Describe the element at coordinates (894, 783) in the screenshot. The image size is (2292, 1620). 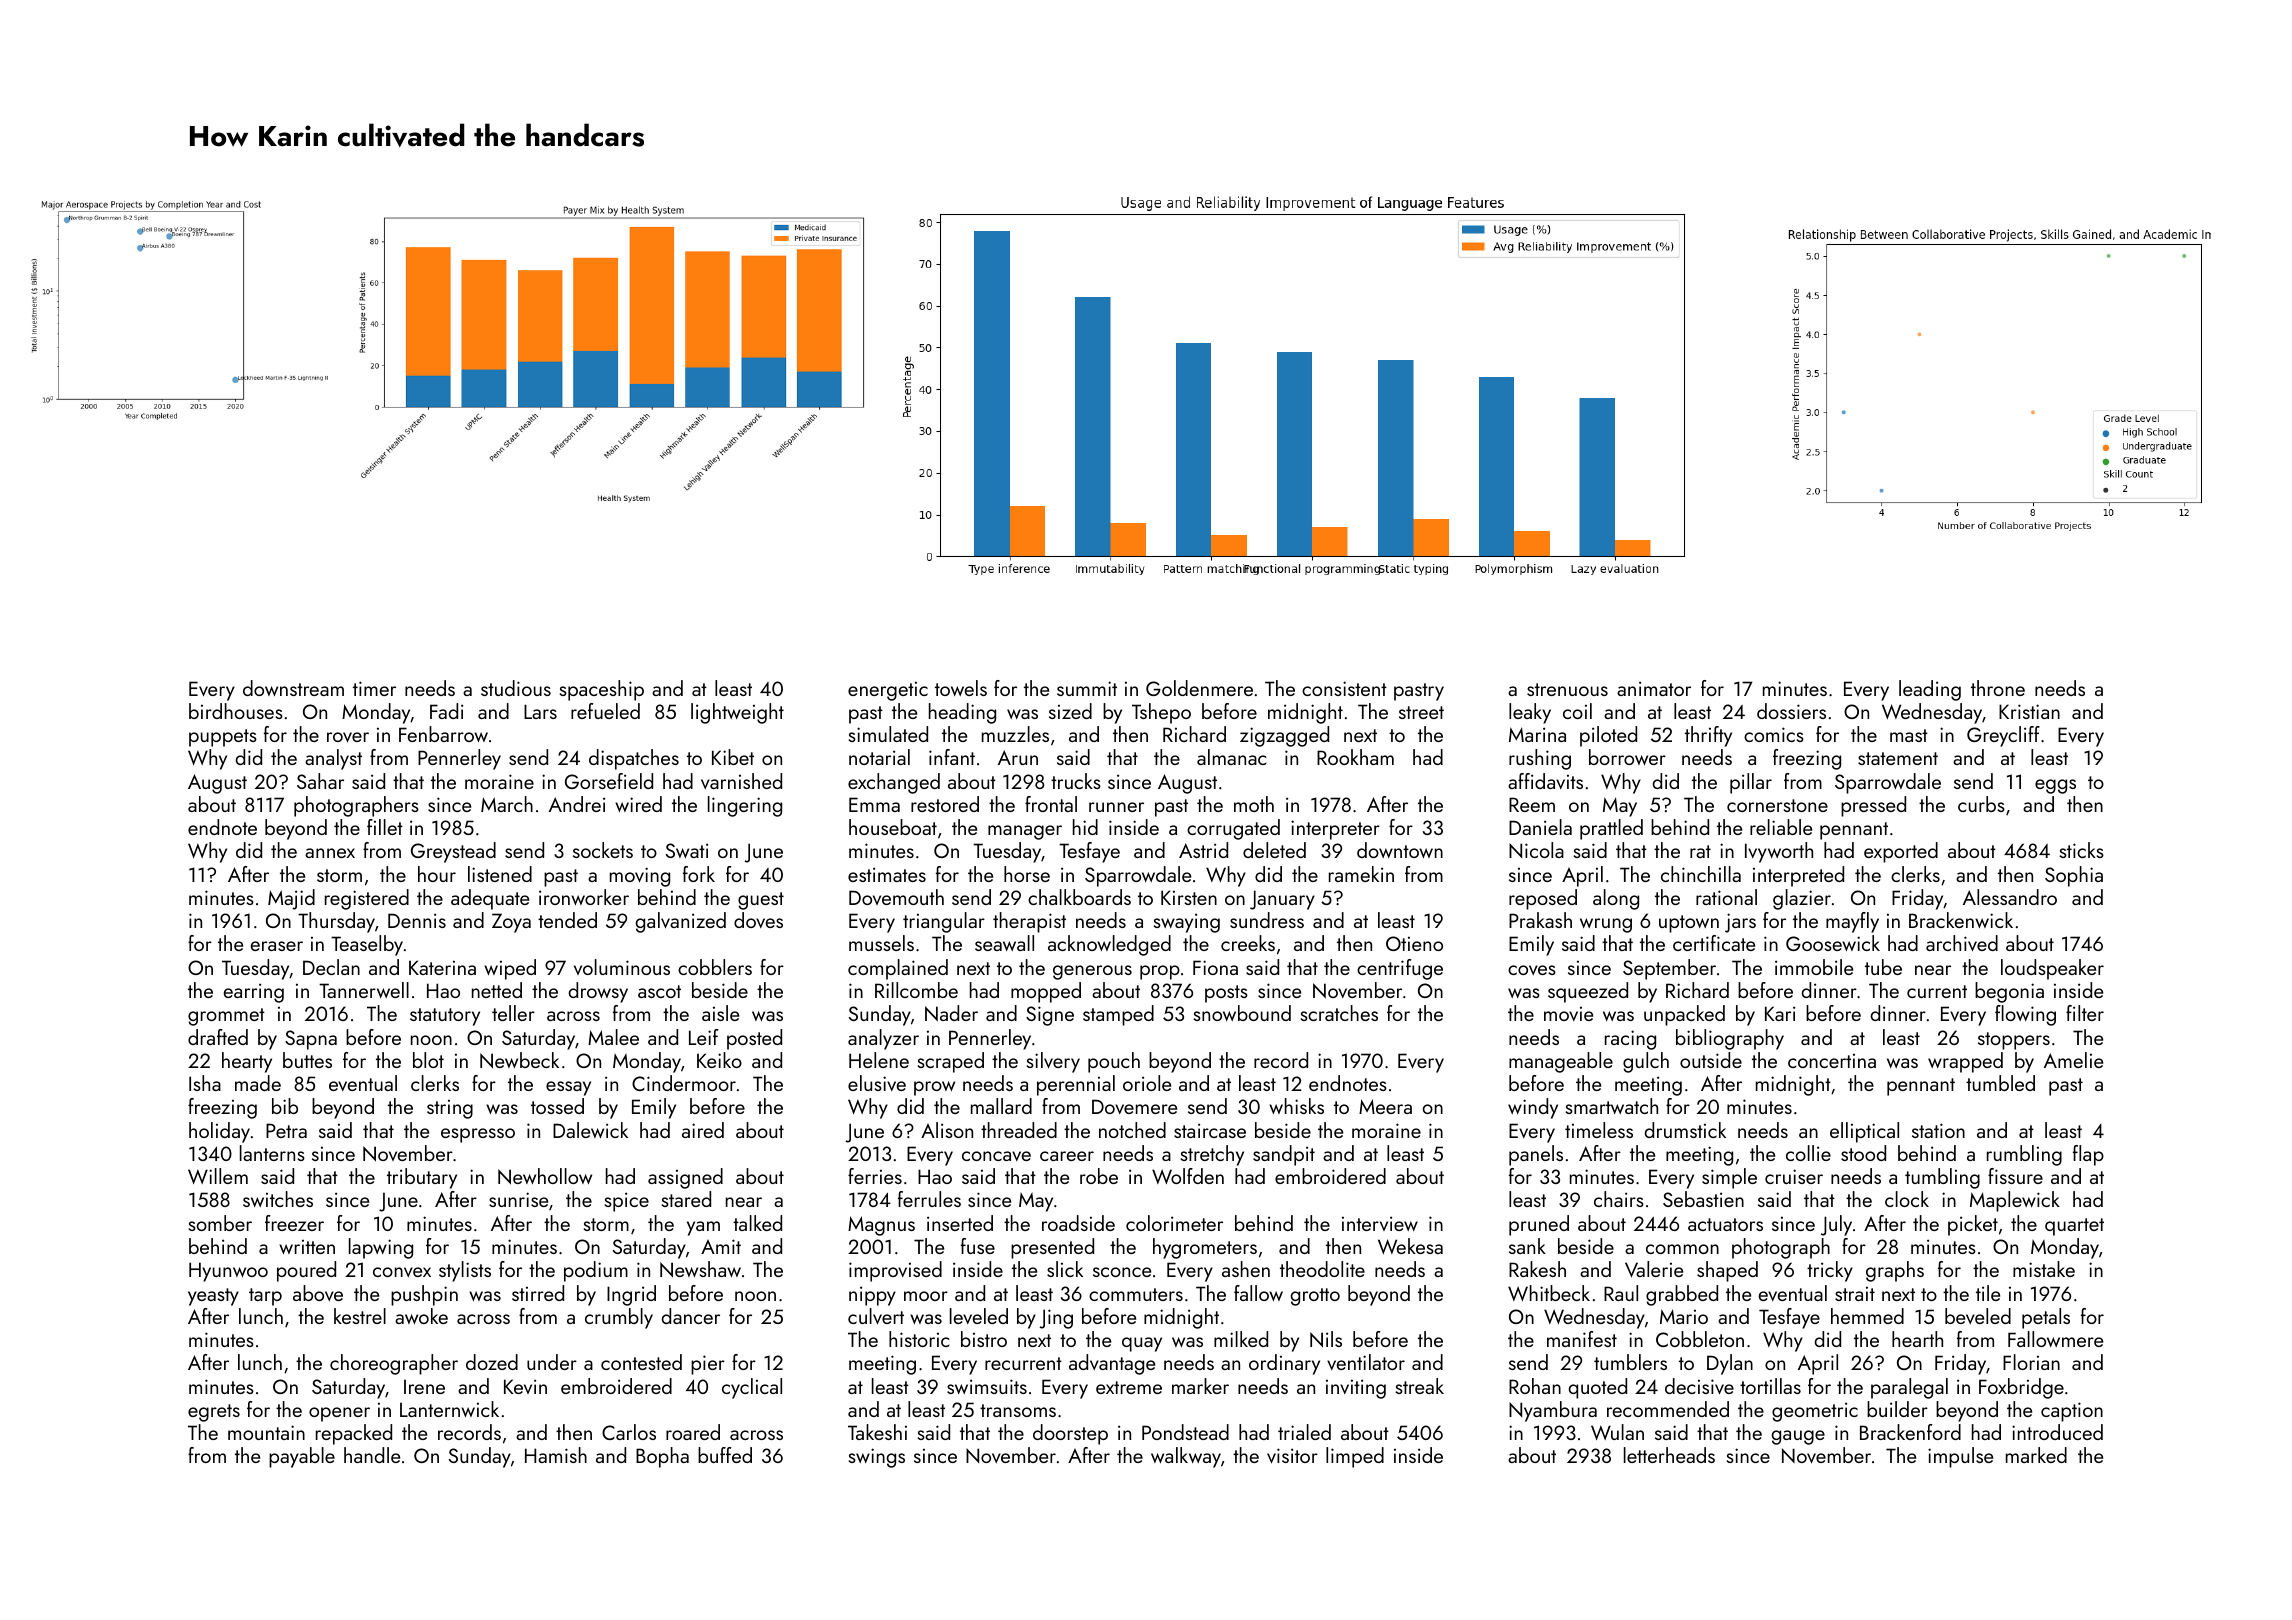
I see `exchanged` at that location.
